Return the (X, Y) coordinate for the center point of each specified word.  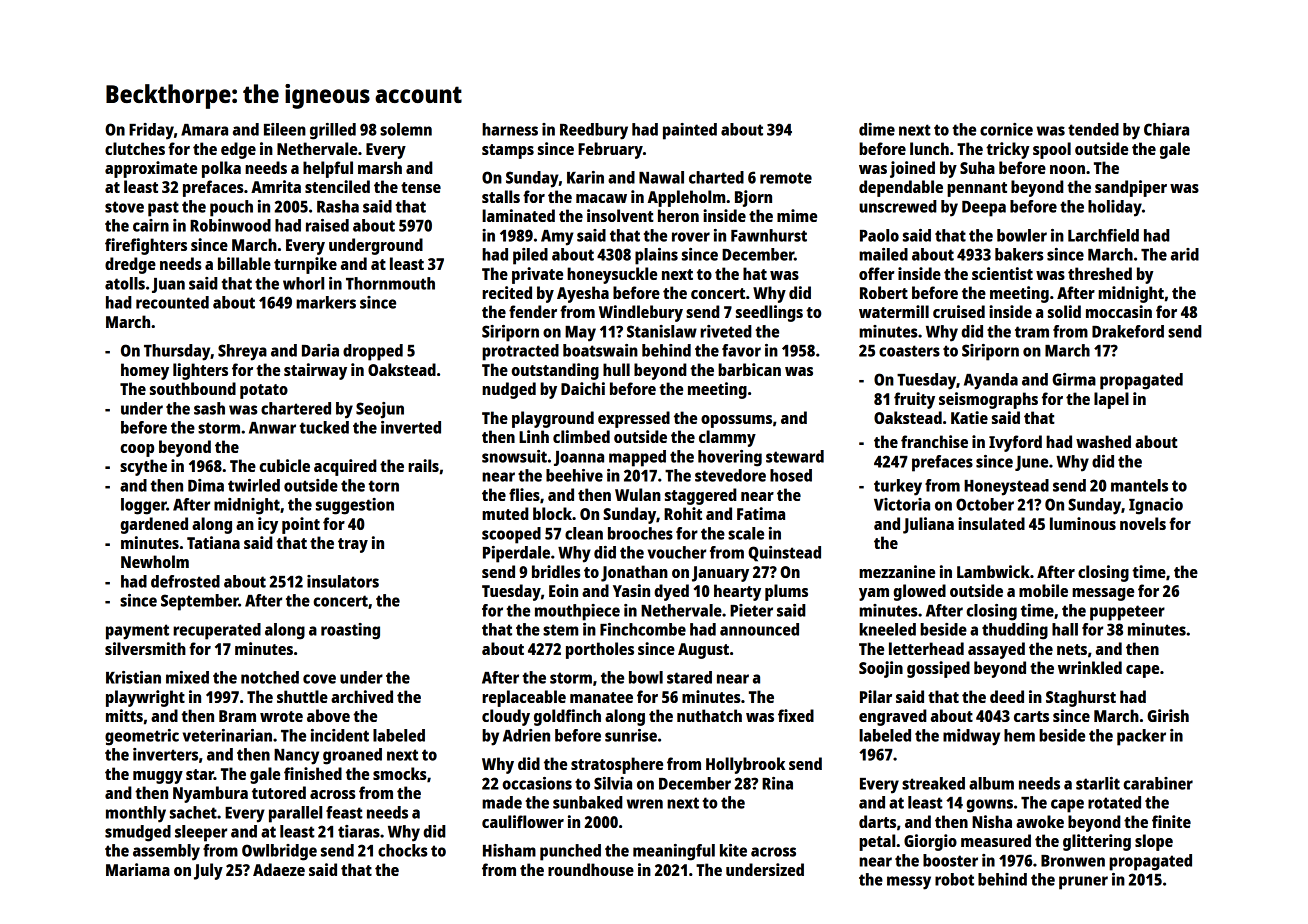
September (200, 602)
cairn (151, 225)
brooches (640, 533)
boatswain (600, 350)
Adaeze (279, 869)
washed (1103, 441)
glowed (919, 592)
